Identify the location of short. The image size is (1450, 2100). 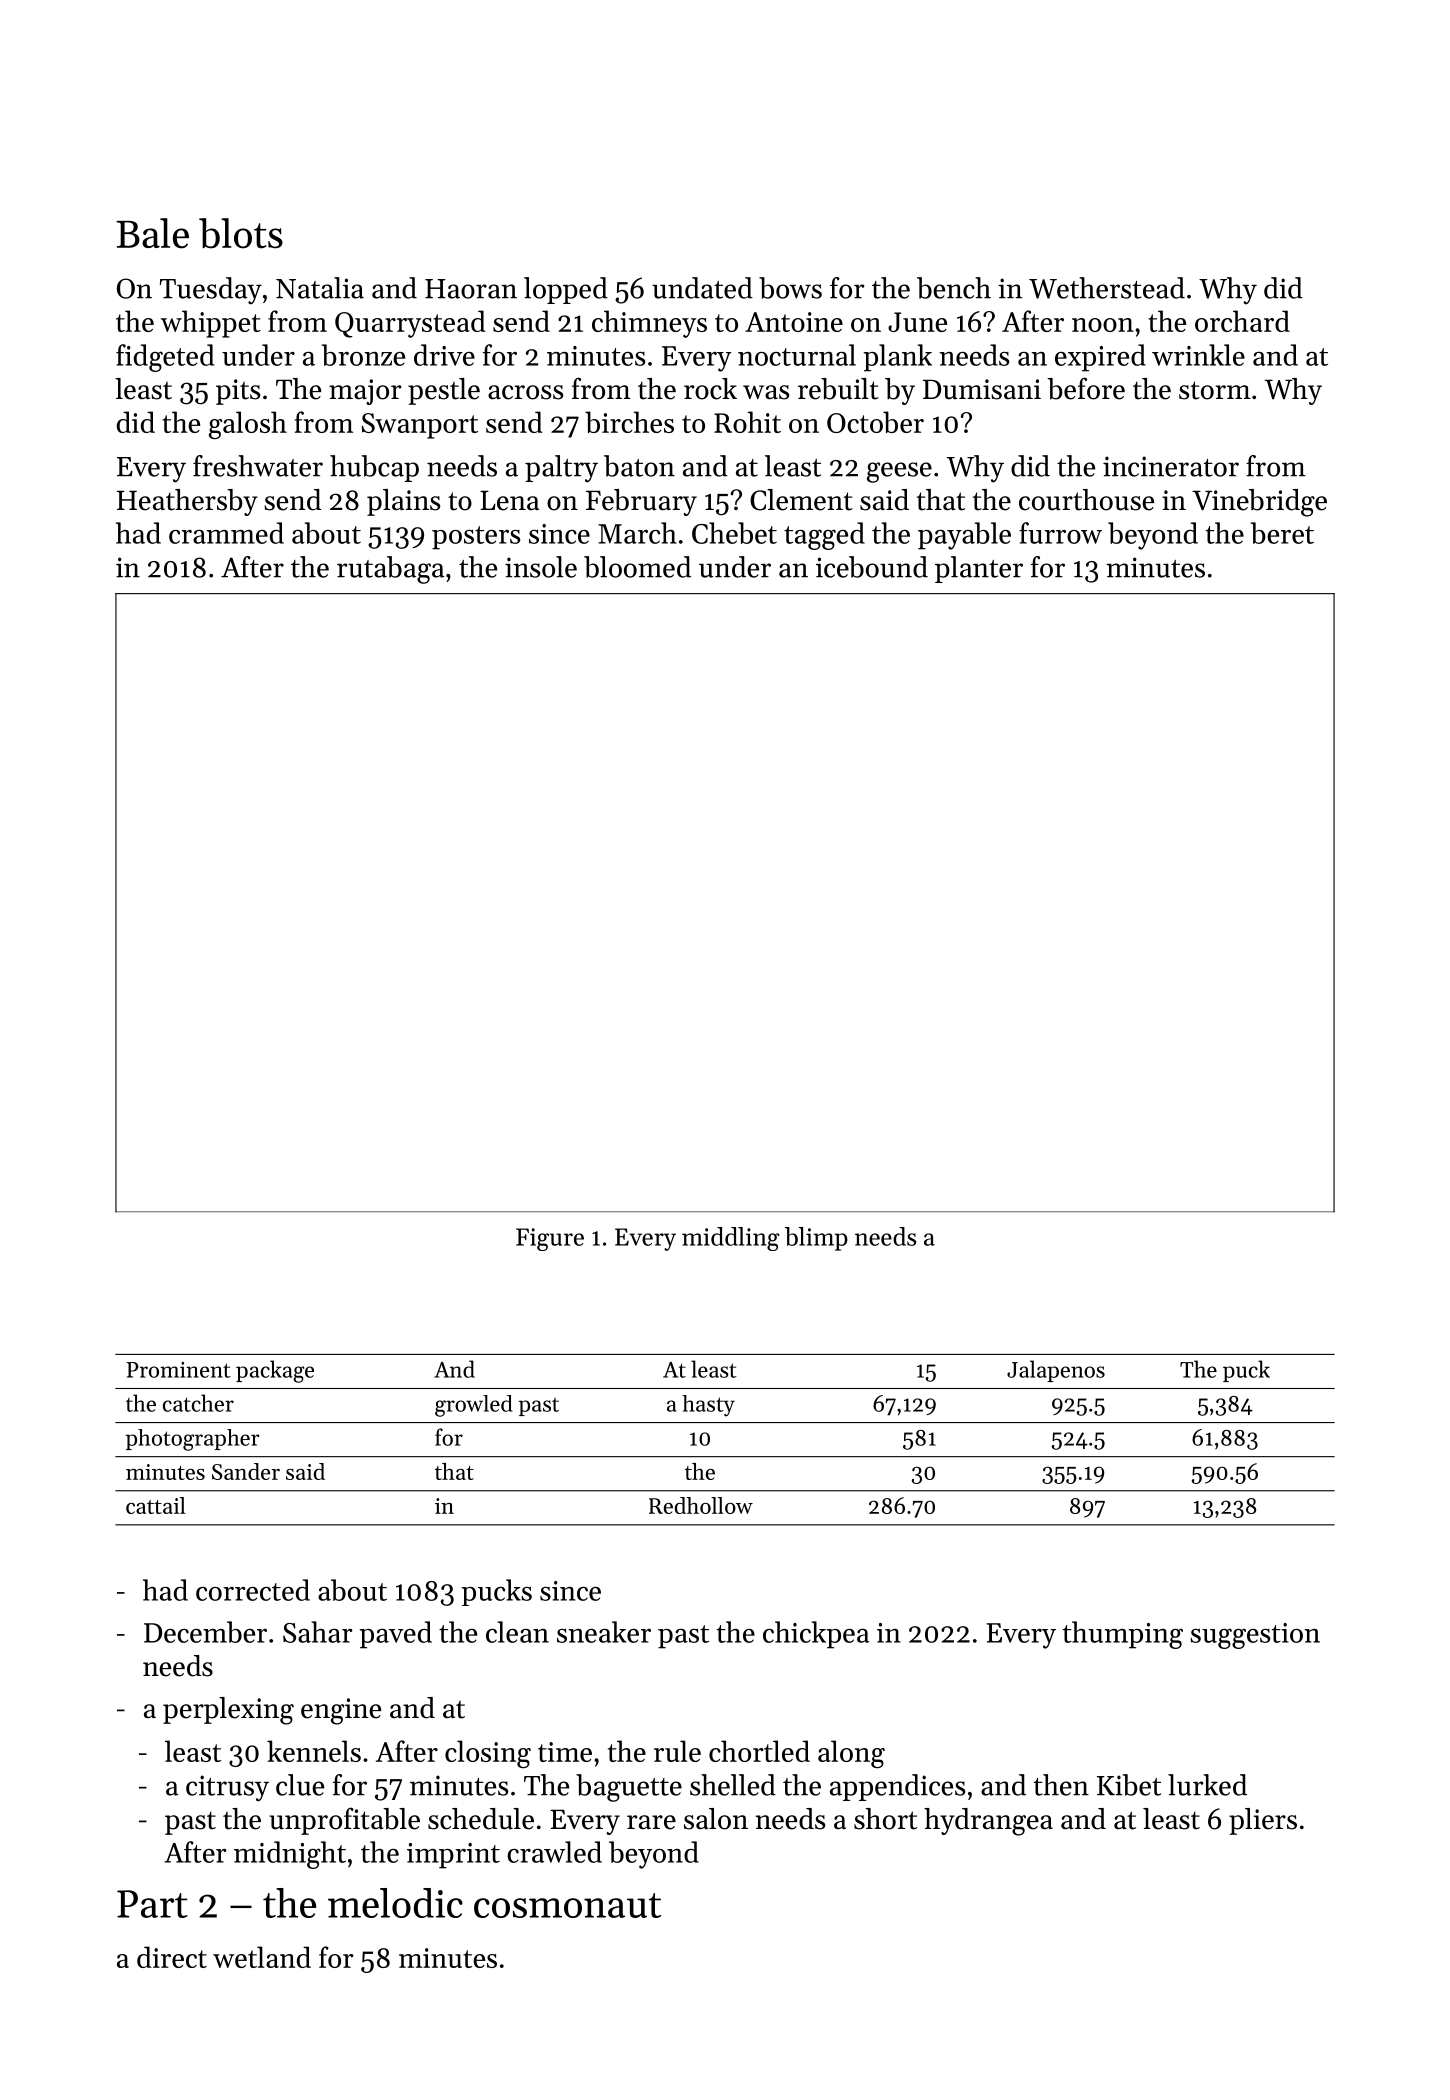
(885, 1819).
